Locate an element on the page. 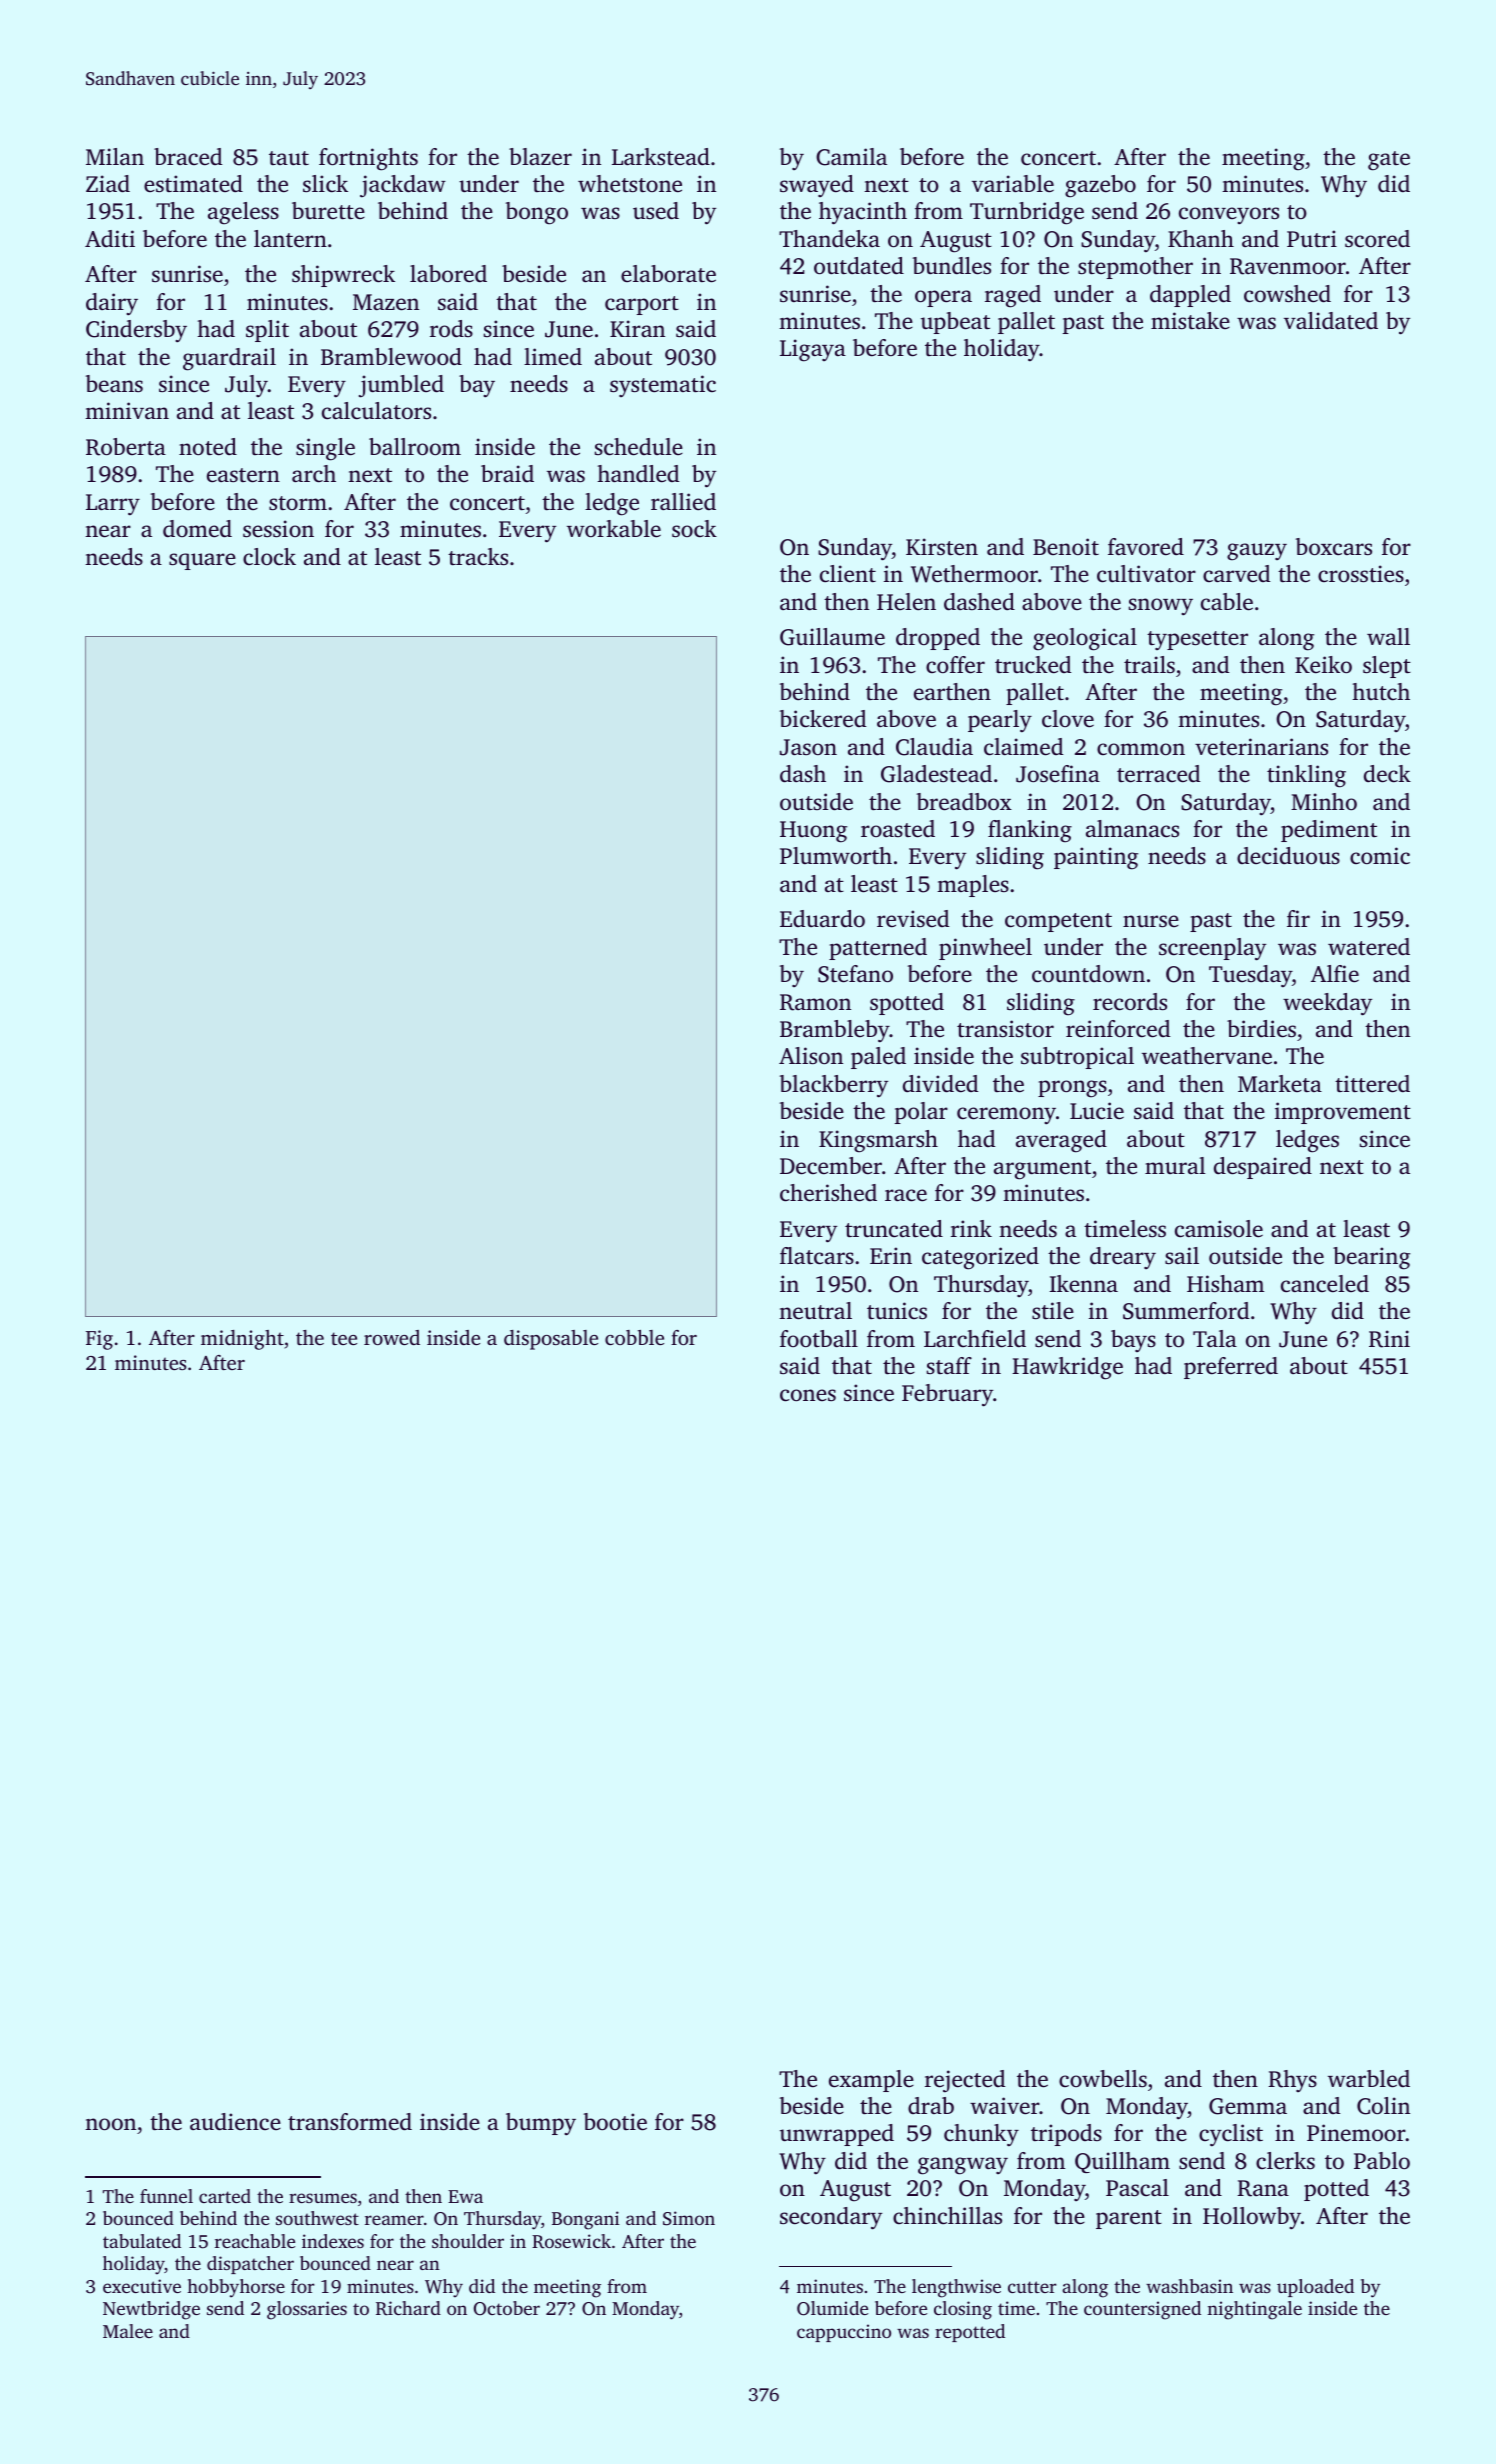 The image size is (1496, 2464). Larkstead is located at coordinates (661, 156).
